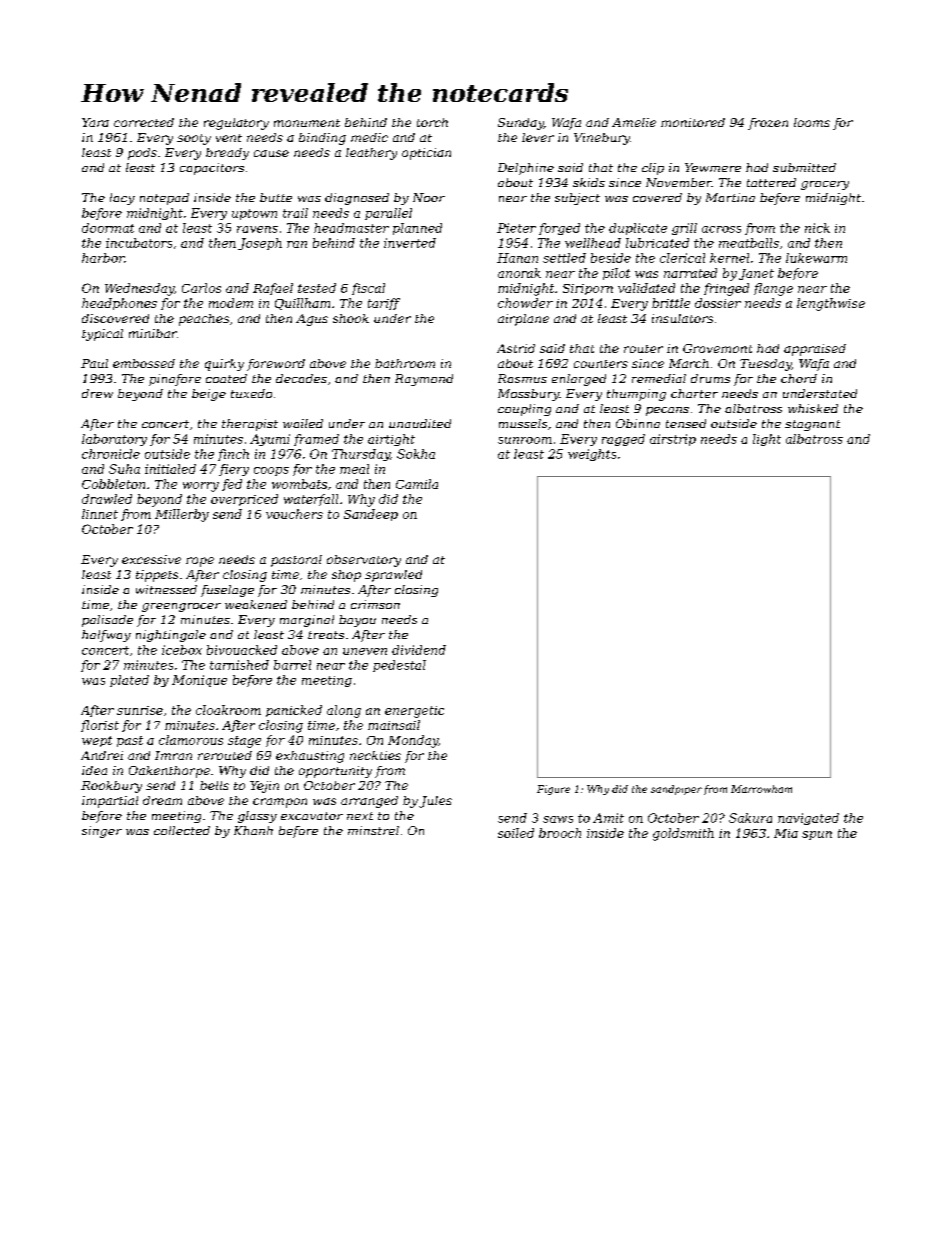 The height and width of the document is (1233, 952). I want to click on capacitors, so click(212, 169).
